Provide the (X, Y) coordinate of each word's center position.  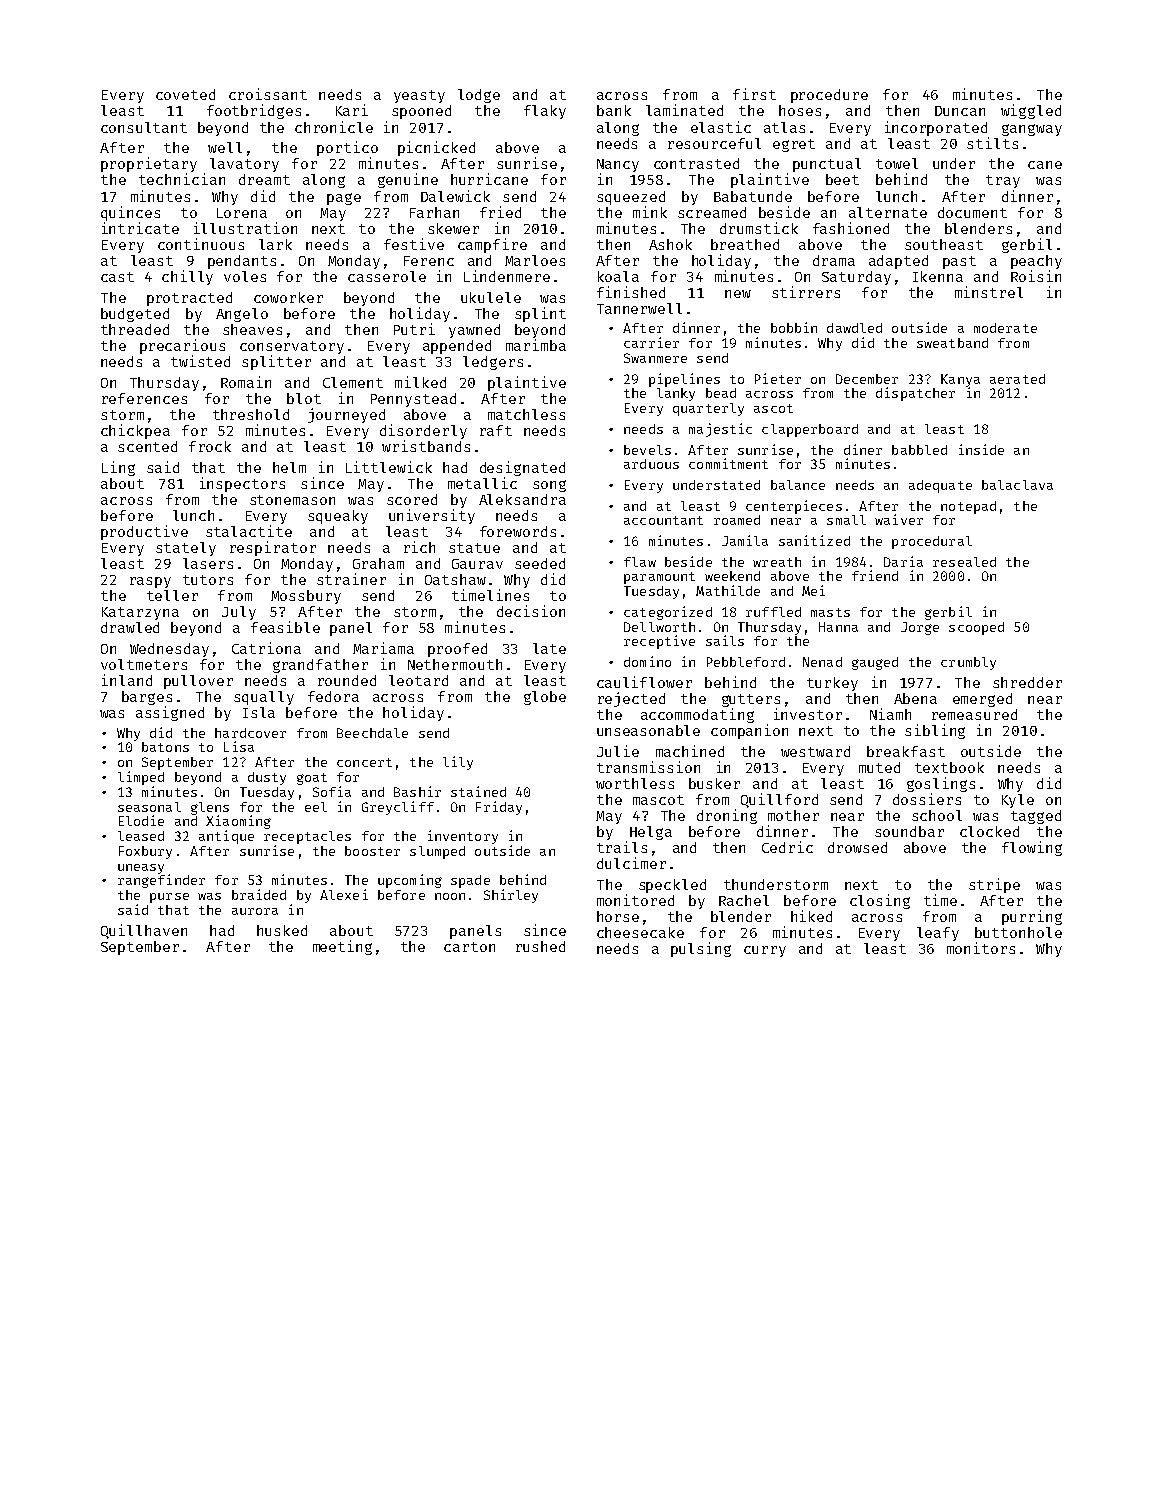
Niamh (890, 714)
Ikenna (938, 276)
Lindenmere (507, 276)
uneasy (141, 869)
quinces (130, 213)
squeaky (338, 517)
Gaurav (477, 564)
